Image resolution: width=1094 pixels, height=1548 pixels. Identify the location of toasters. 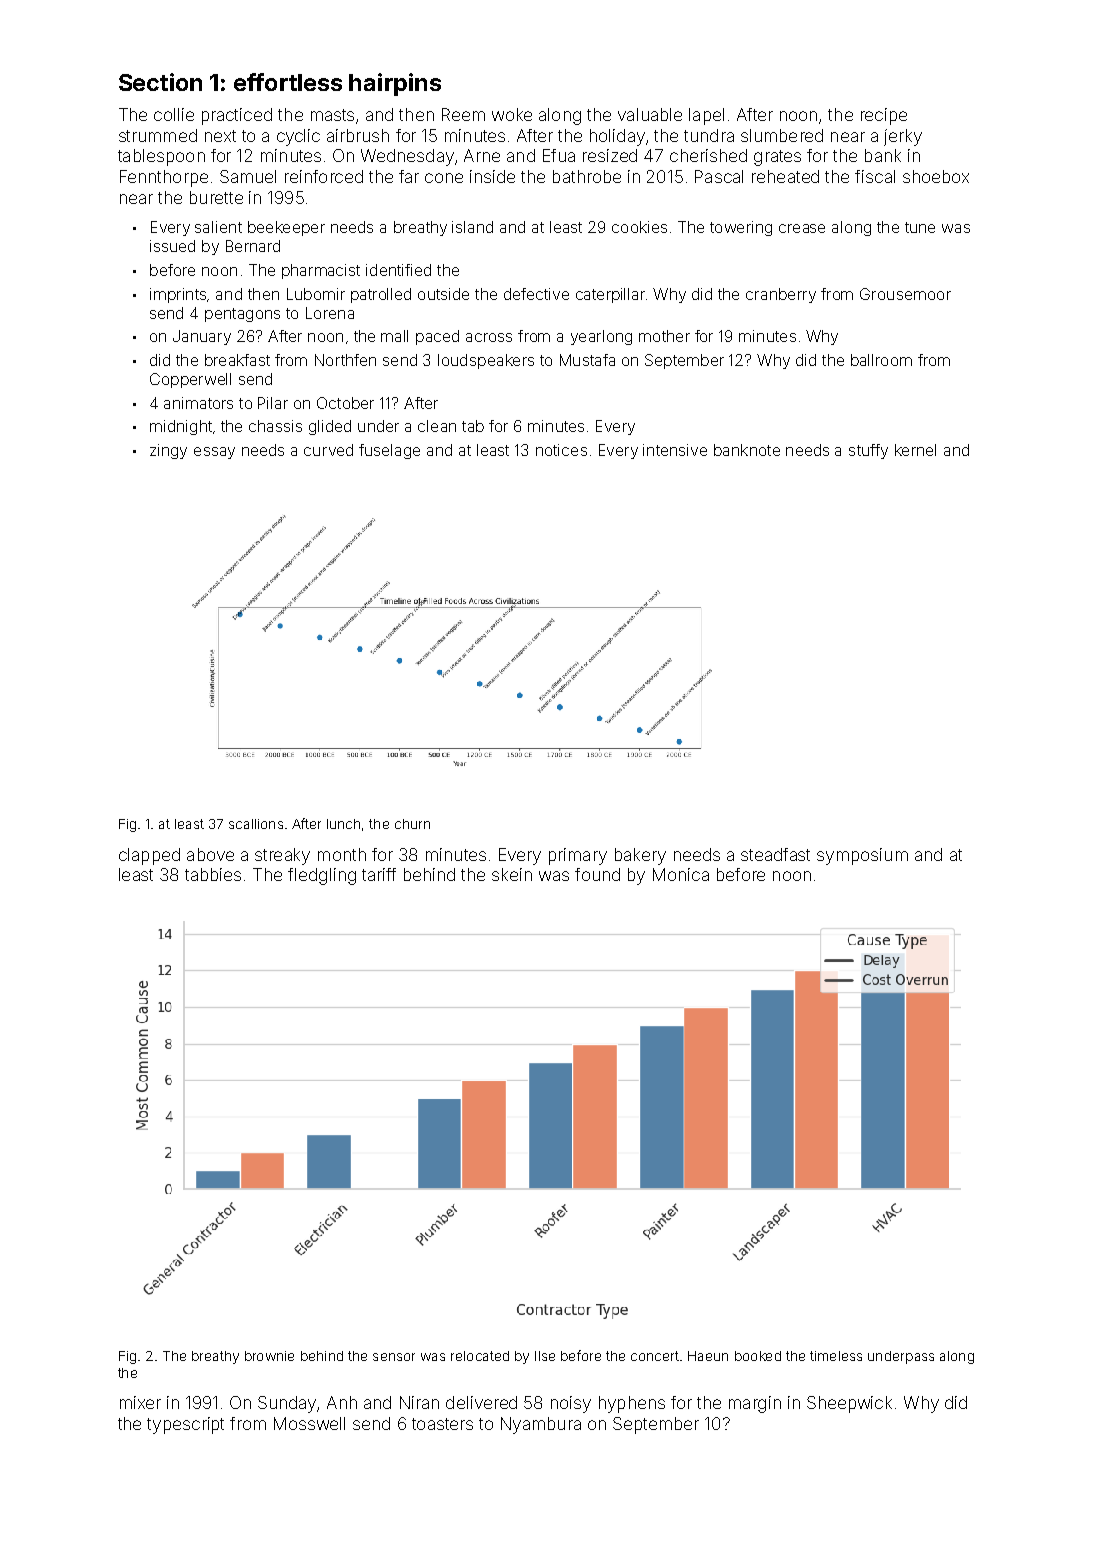
(442, 1424).
